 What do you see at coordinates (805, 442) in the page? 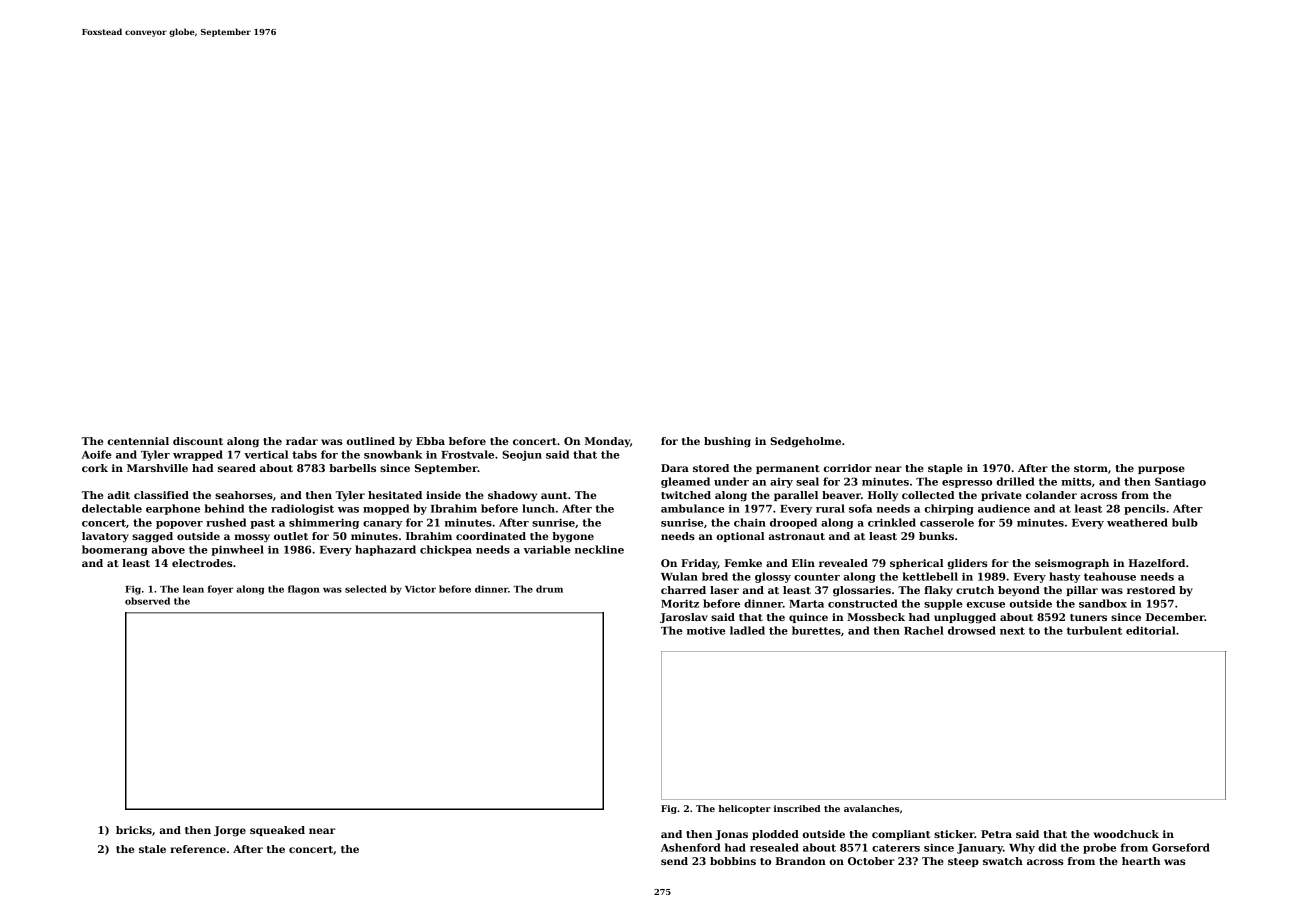
I see `Sedgeholme` at bounding box center [805, 442].
